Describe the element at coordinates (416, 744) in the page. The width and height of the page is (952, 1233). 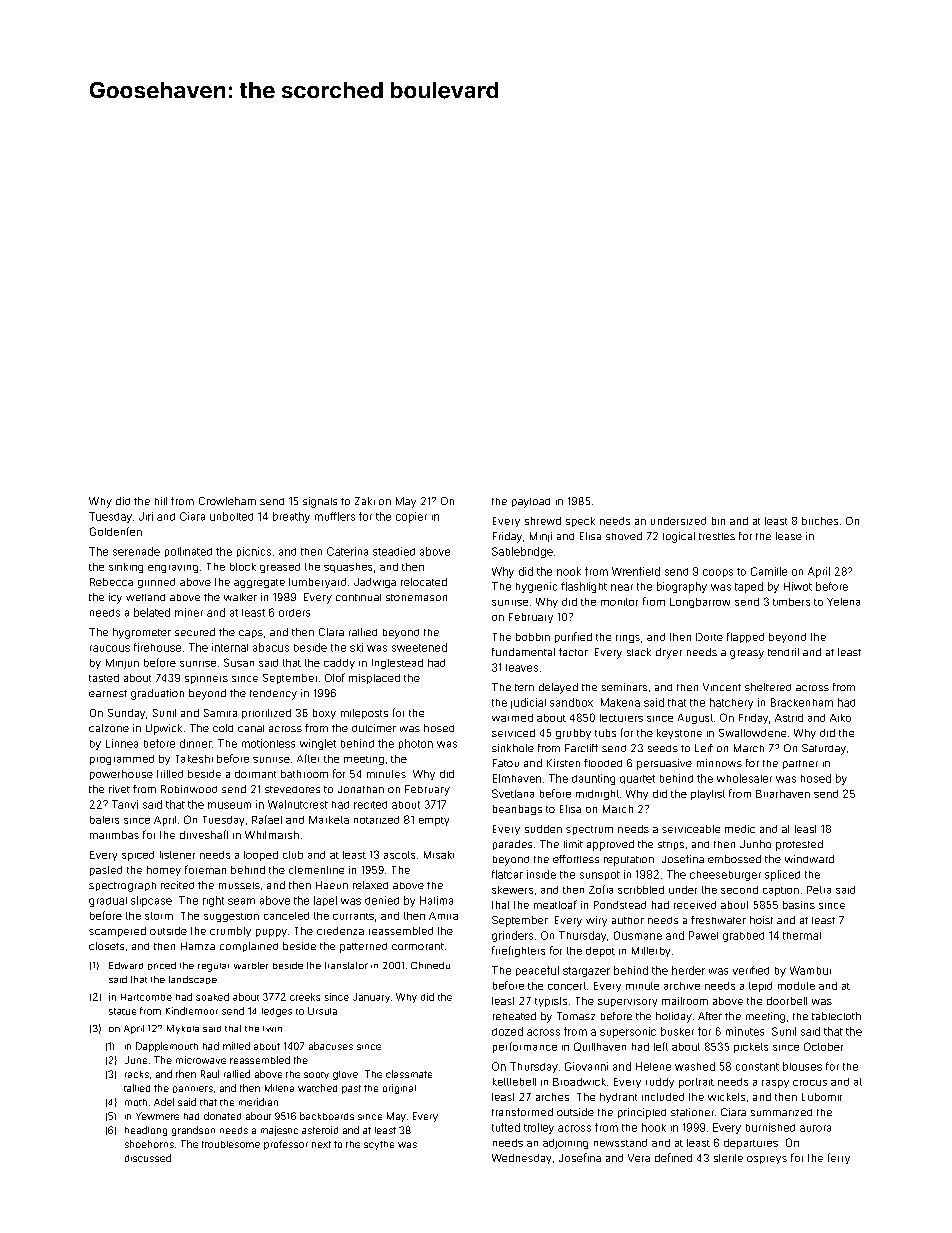
I see `photon` at that location.
